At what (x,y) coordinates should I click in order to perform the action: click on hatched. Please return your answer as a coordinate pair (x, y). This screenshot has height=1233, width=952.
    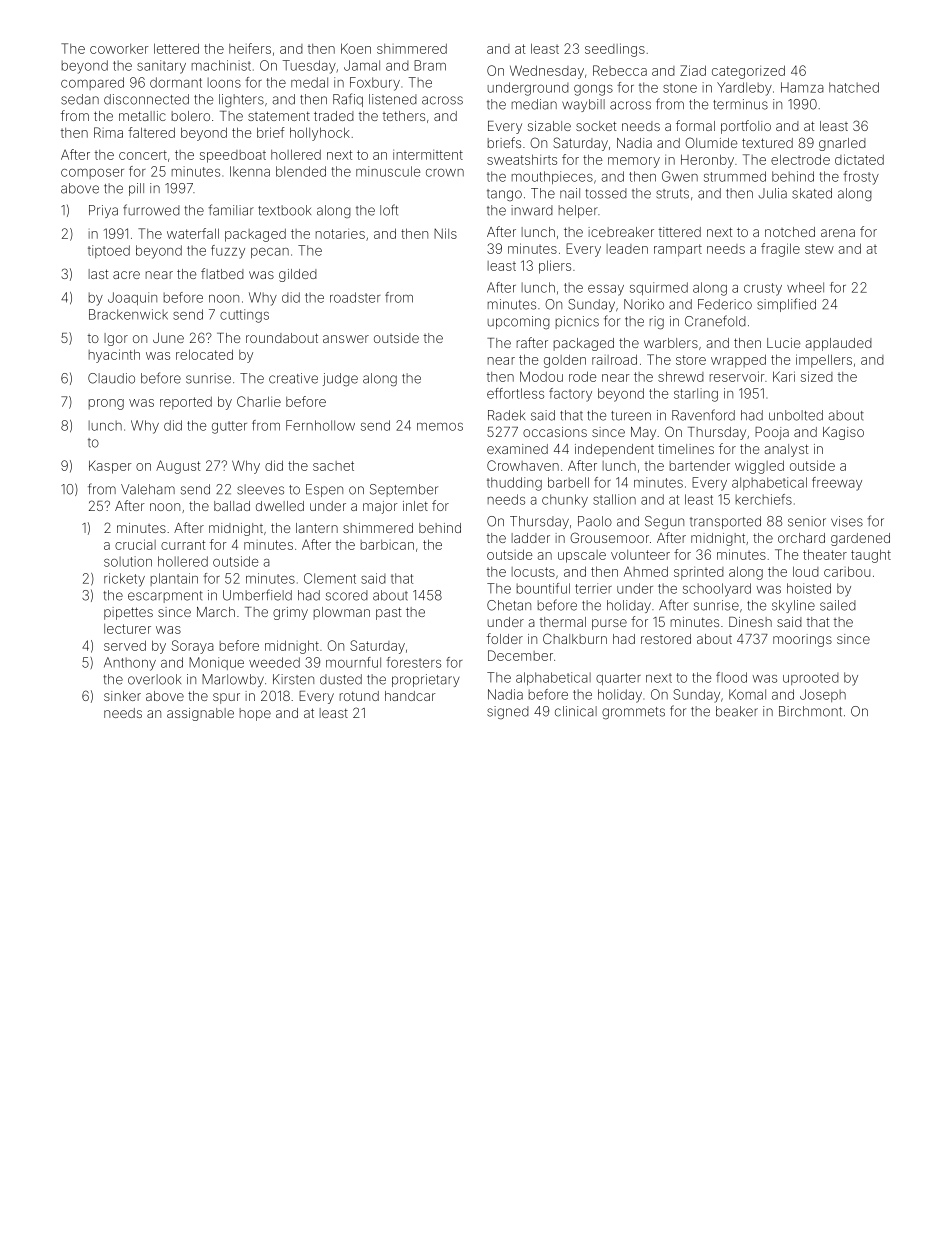
    Looking at the image, I should click on (854, 87).
